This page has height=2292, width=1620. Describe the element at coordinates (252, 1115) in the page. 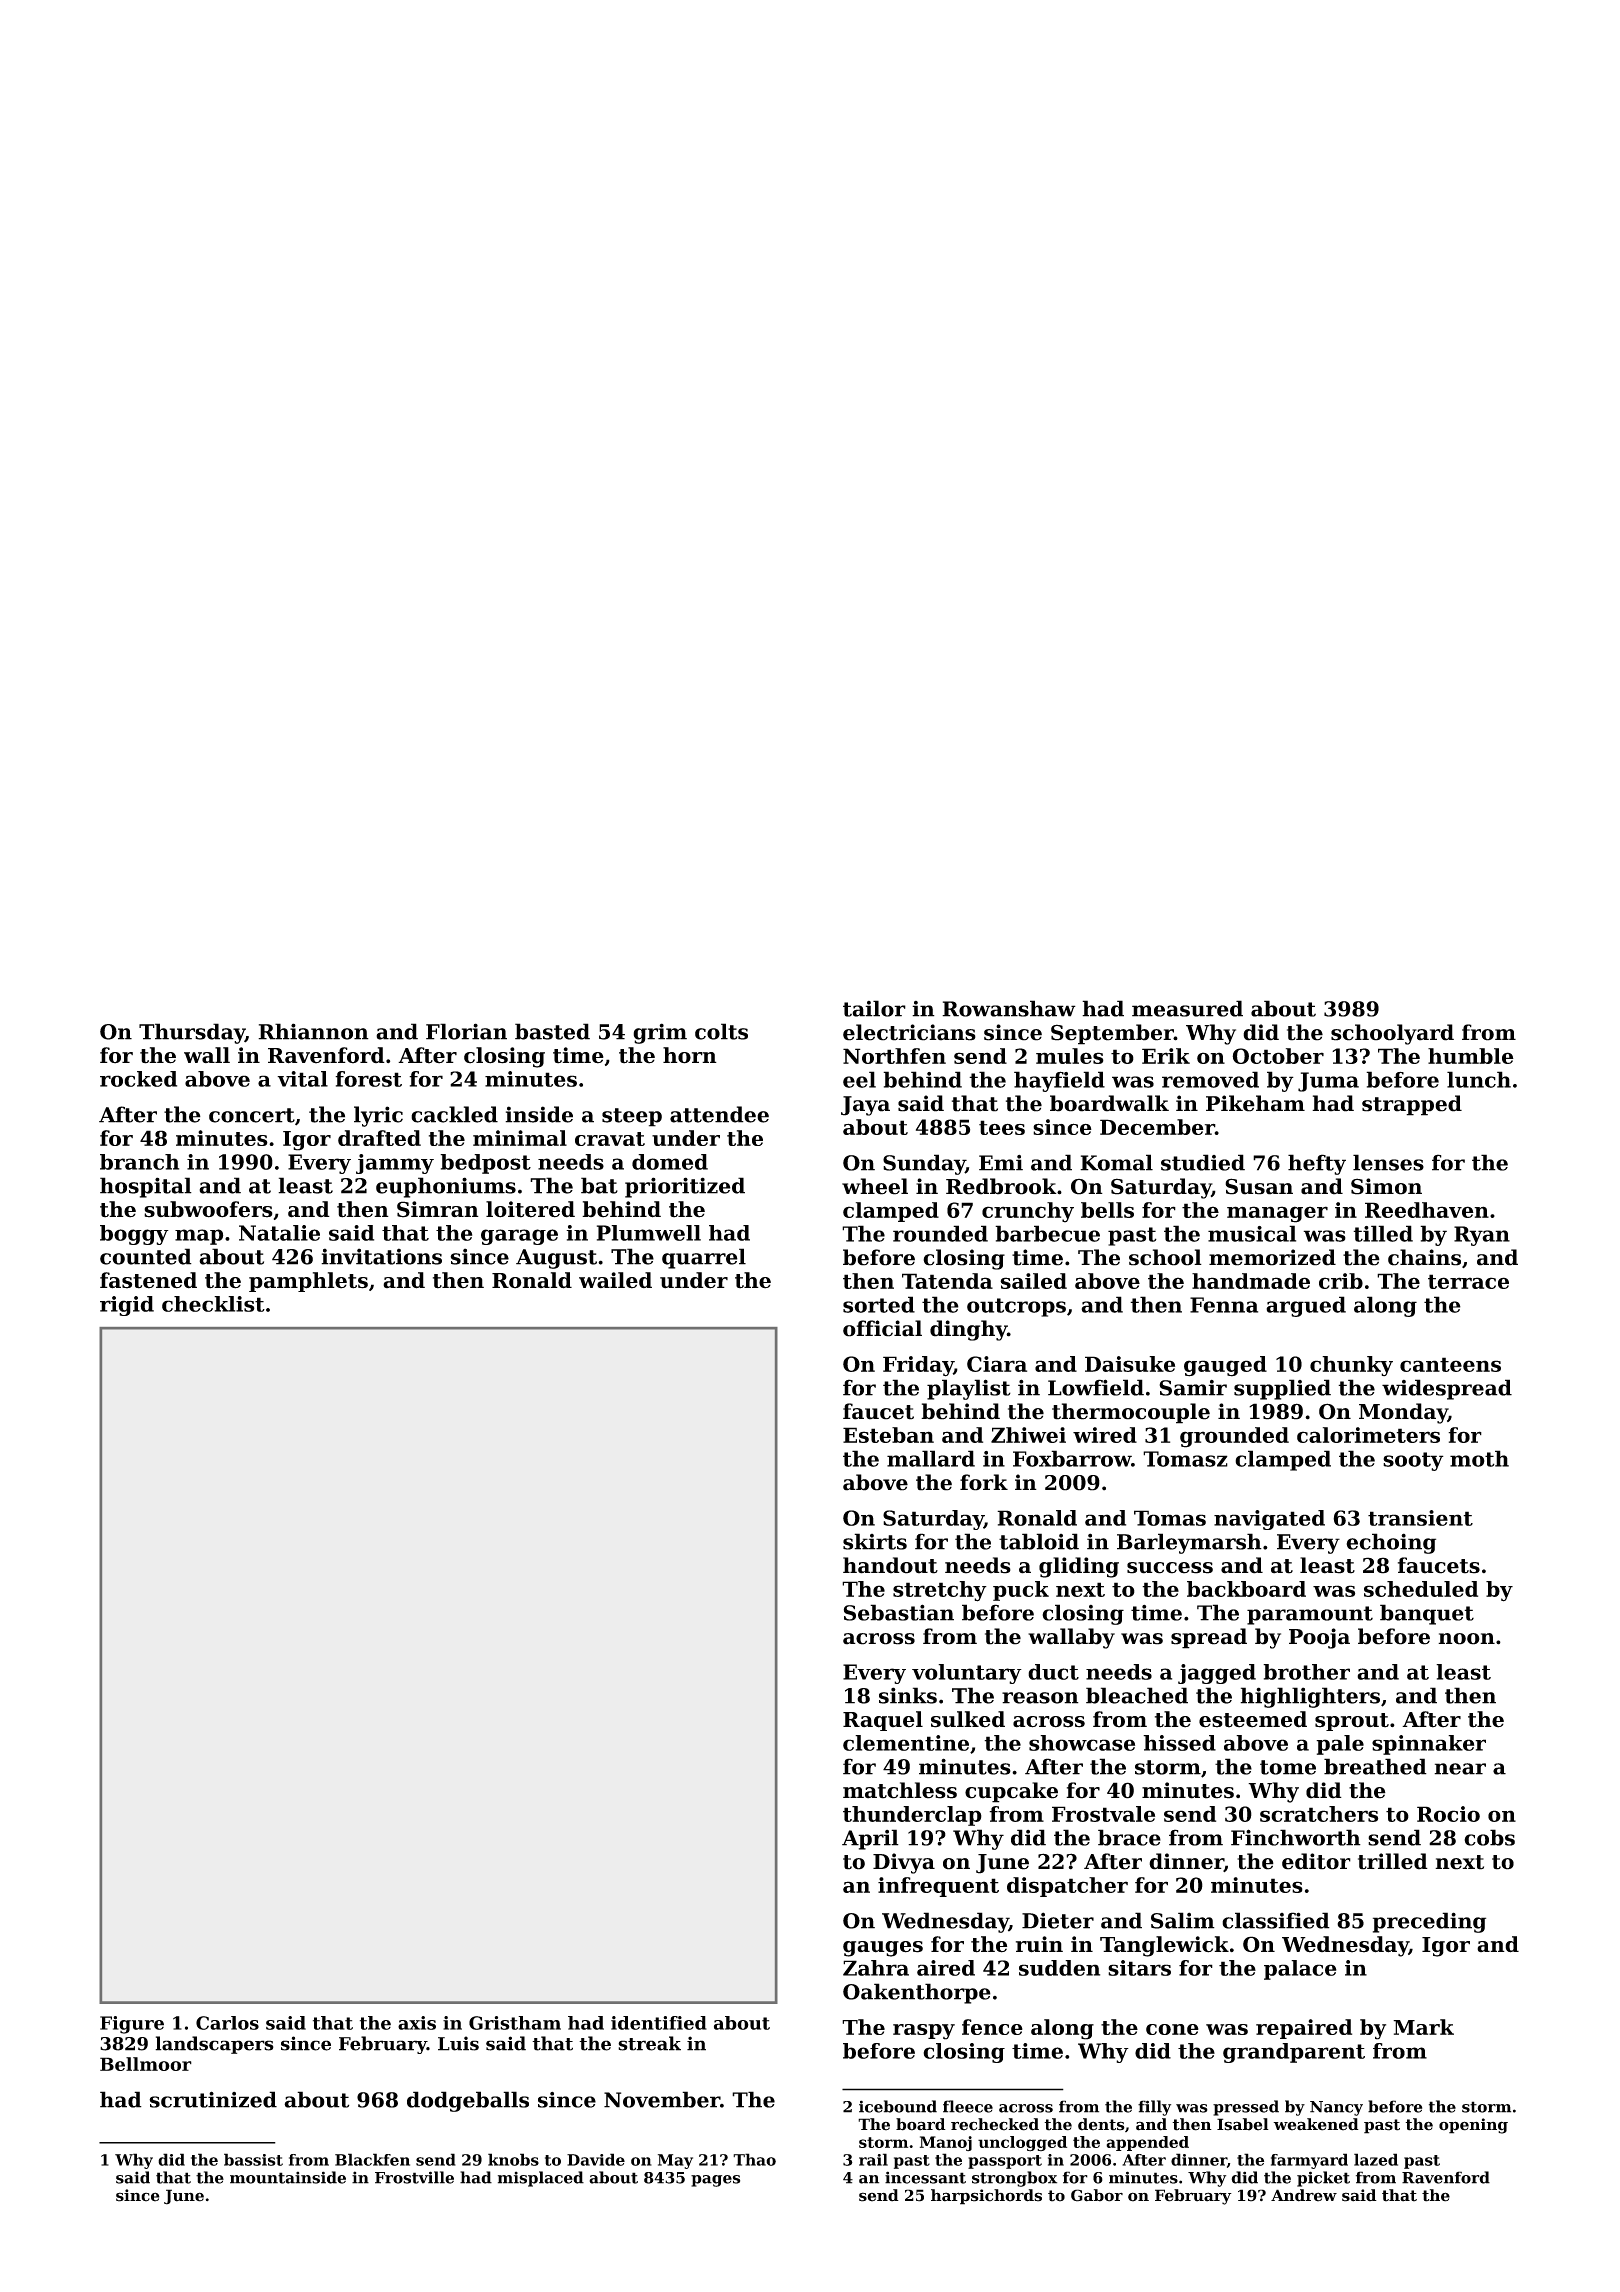

I see `concert` at that location.
